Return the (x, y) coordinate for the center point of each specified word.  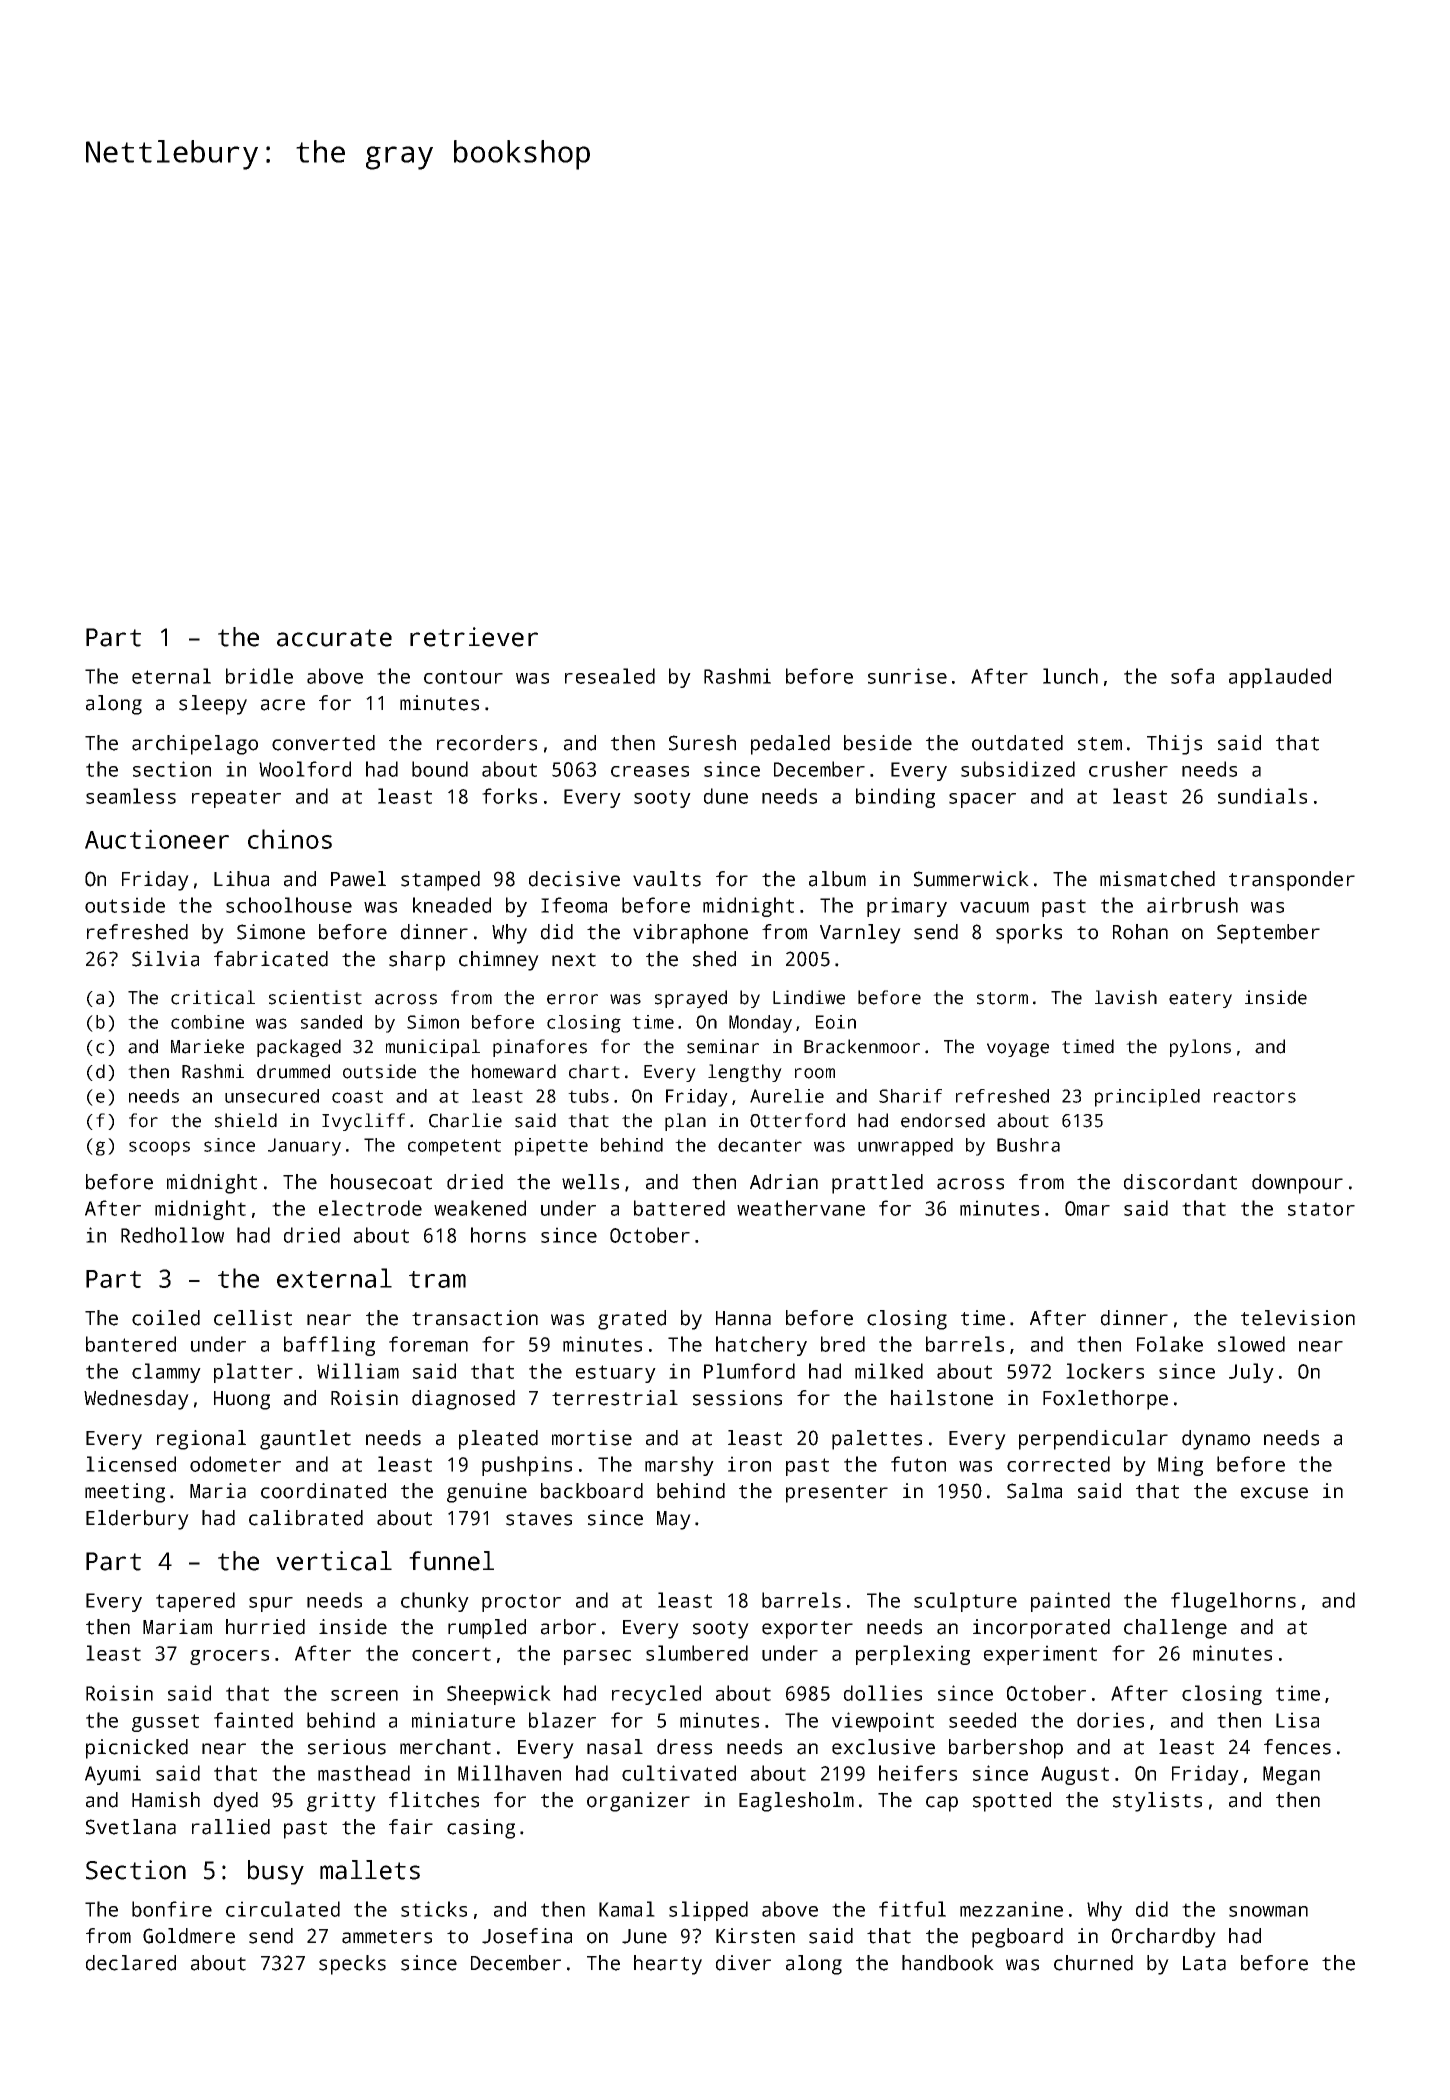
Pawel (358, 879)
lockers (1105, 1371)
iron (749, 1464)
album (837, 879)
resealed (610, 676)
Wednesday (136, 1400)
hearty (668, 1965)
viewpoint (883, 1722)
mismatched (1157, 879)
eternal (171, 676)
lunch (1070, 676)
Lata (1204, 1963)
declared (131, 1963)
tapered (195, 1602)
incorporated (1041, 1629)
